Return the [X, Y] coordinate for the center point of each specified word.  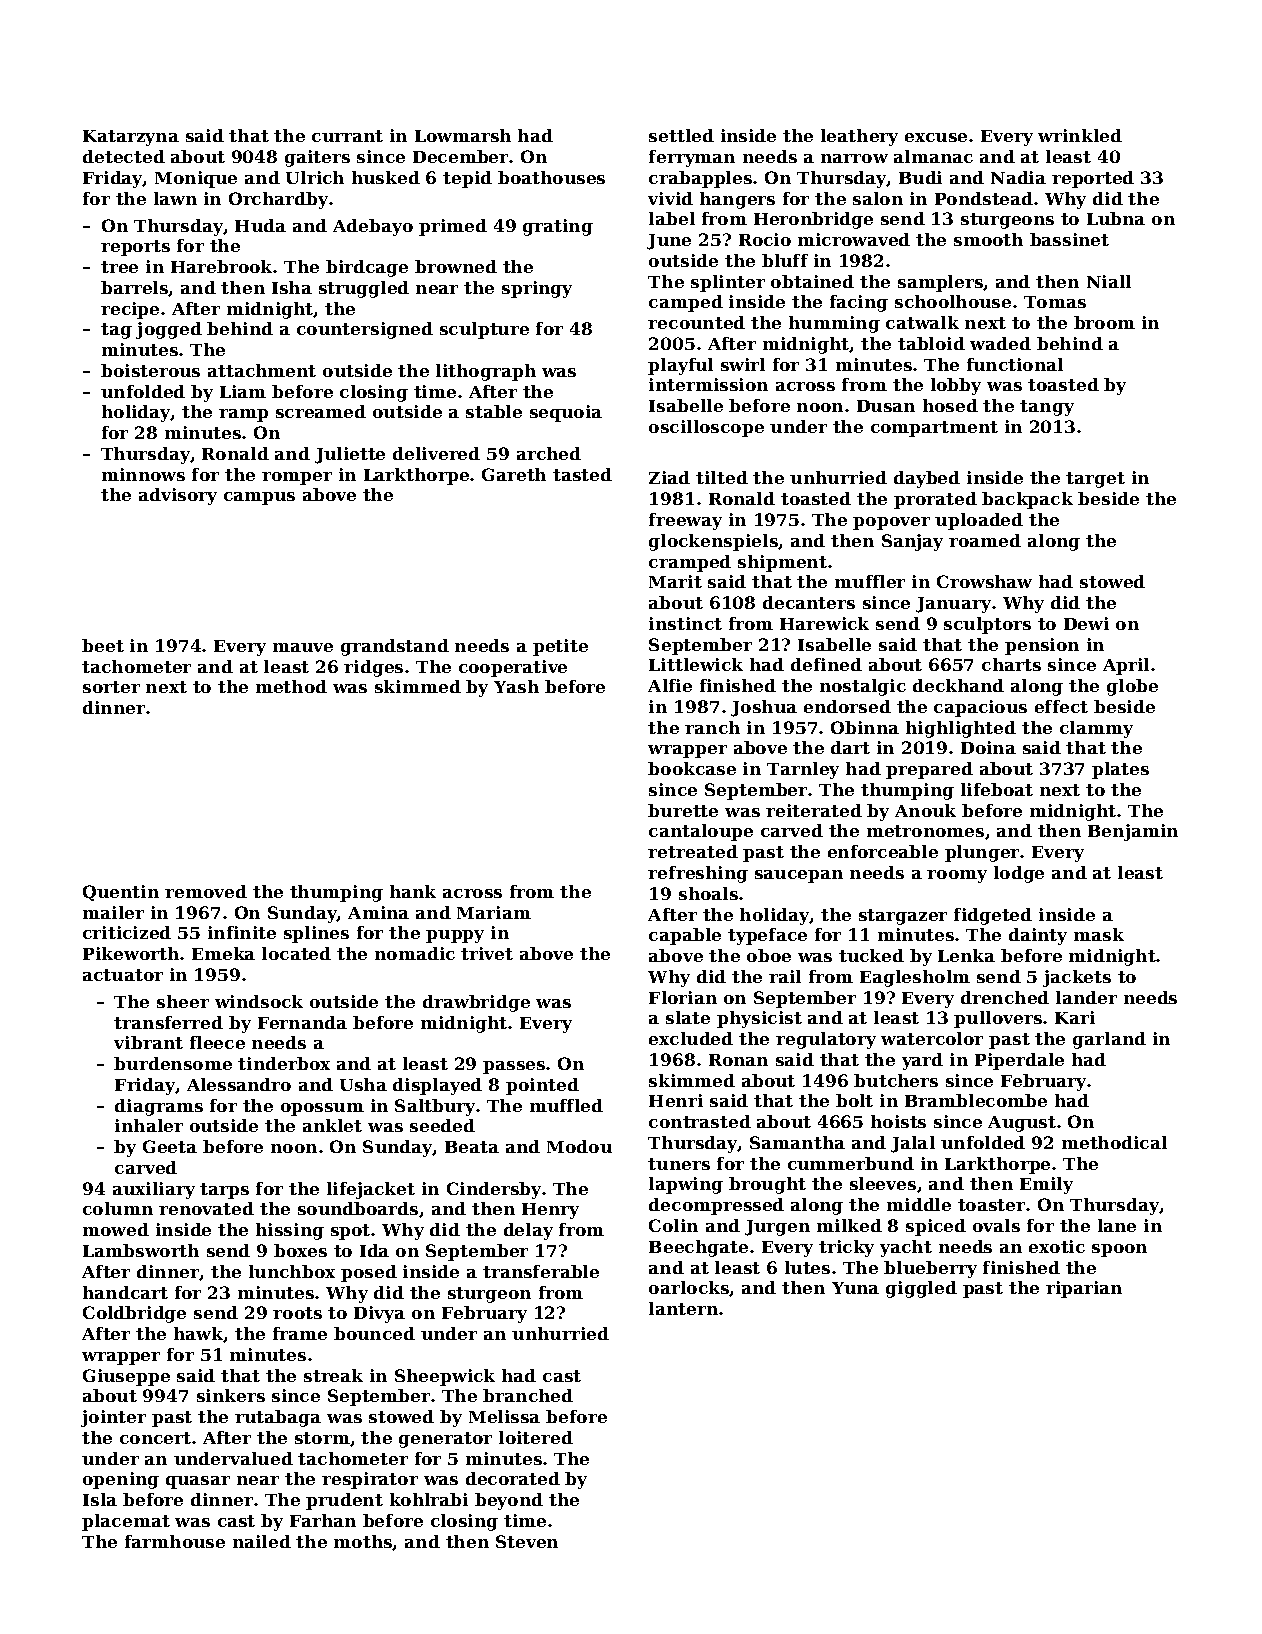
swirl [743, 364]
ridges [373, 668]
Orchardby [278, 200]
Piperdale [1019, 1061]
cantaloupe [701, 832]
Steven [527, 1541]
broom [1104, 322]
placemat [126, 1522]
